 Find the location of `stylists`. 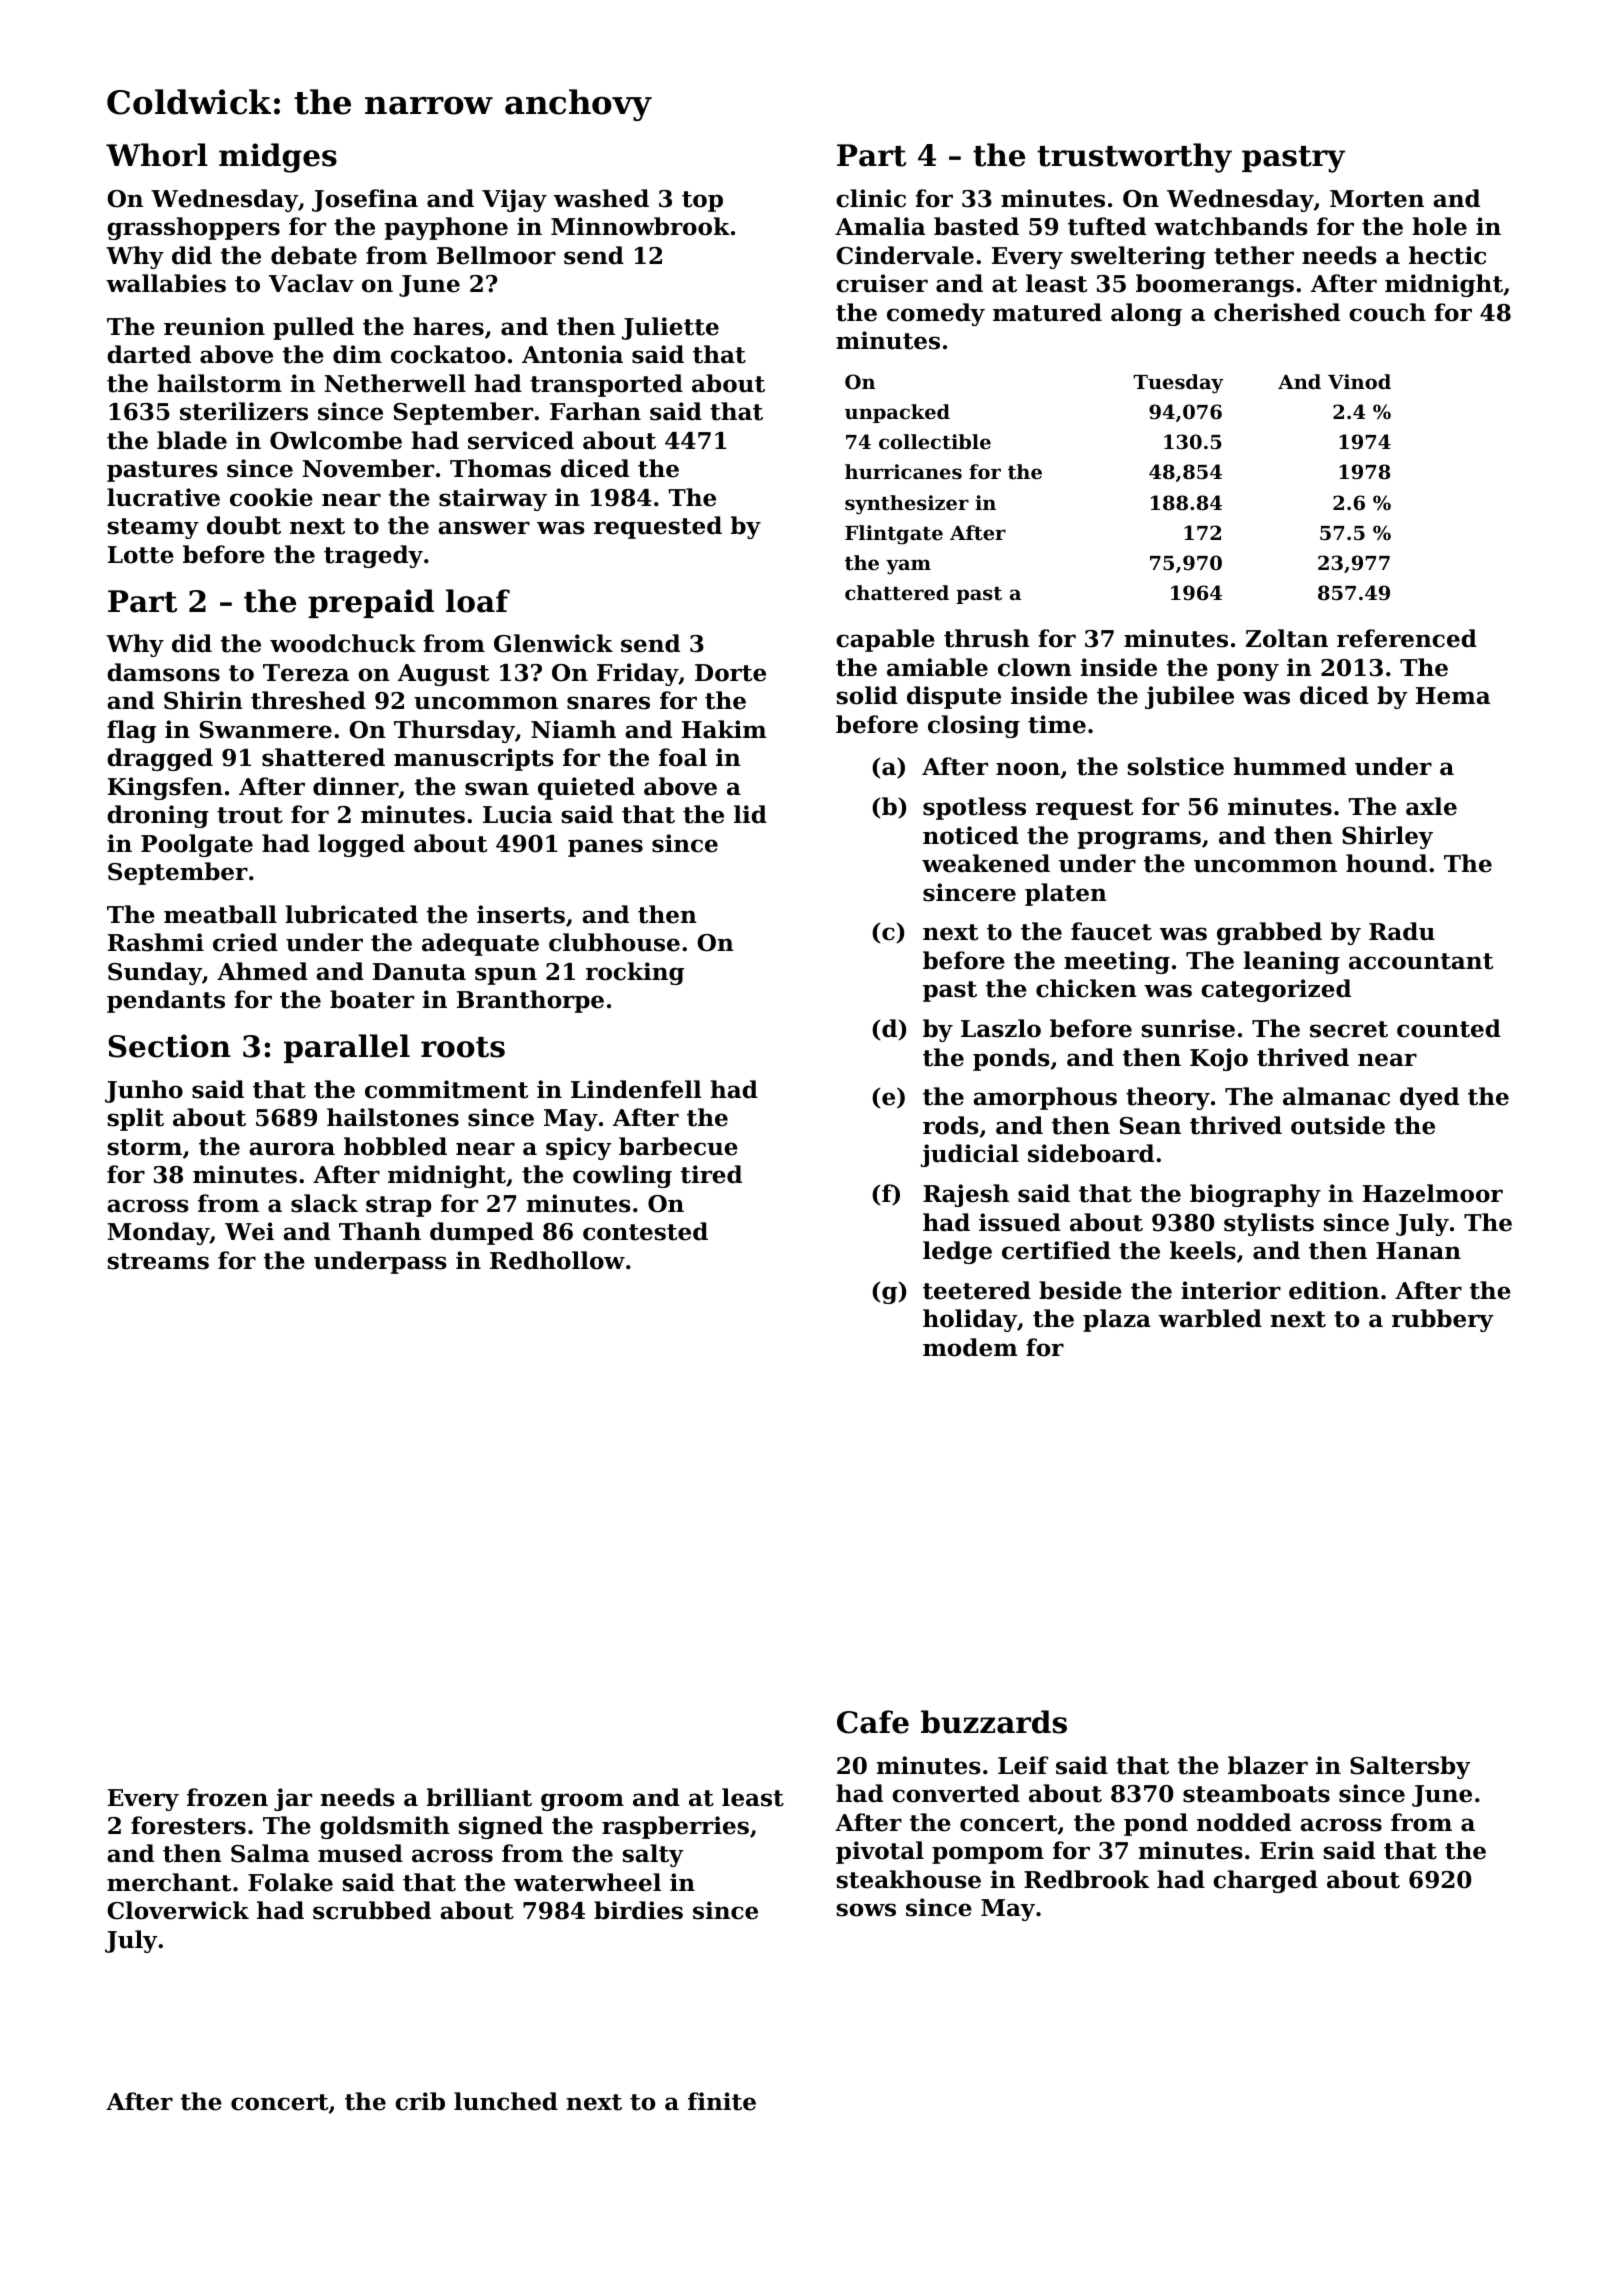

stylists is located at coordinates (1269, 1224).
